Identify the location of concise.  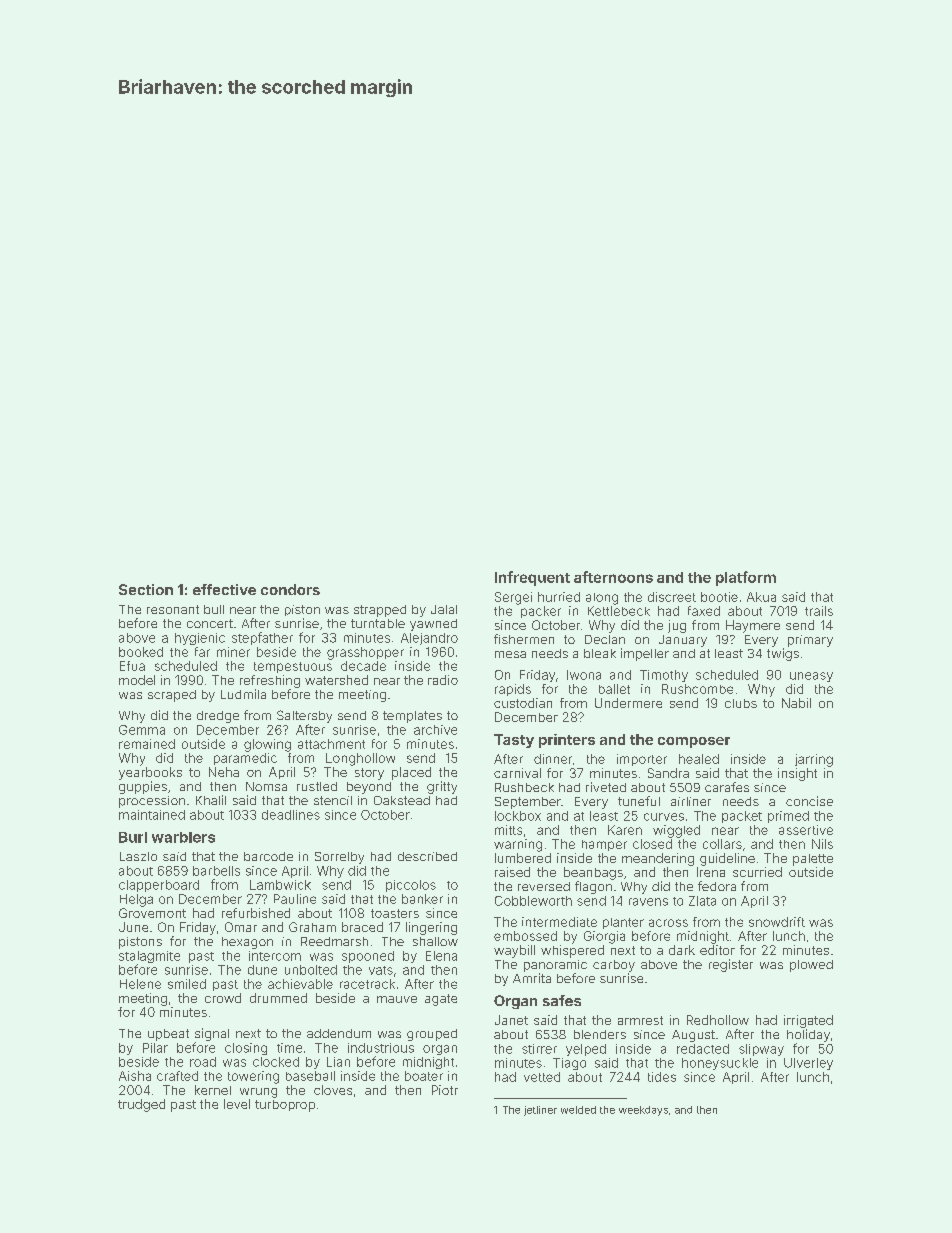
(809, 801).
